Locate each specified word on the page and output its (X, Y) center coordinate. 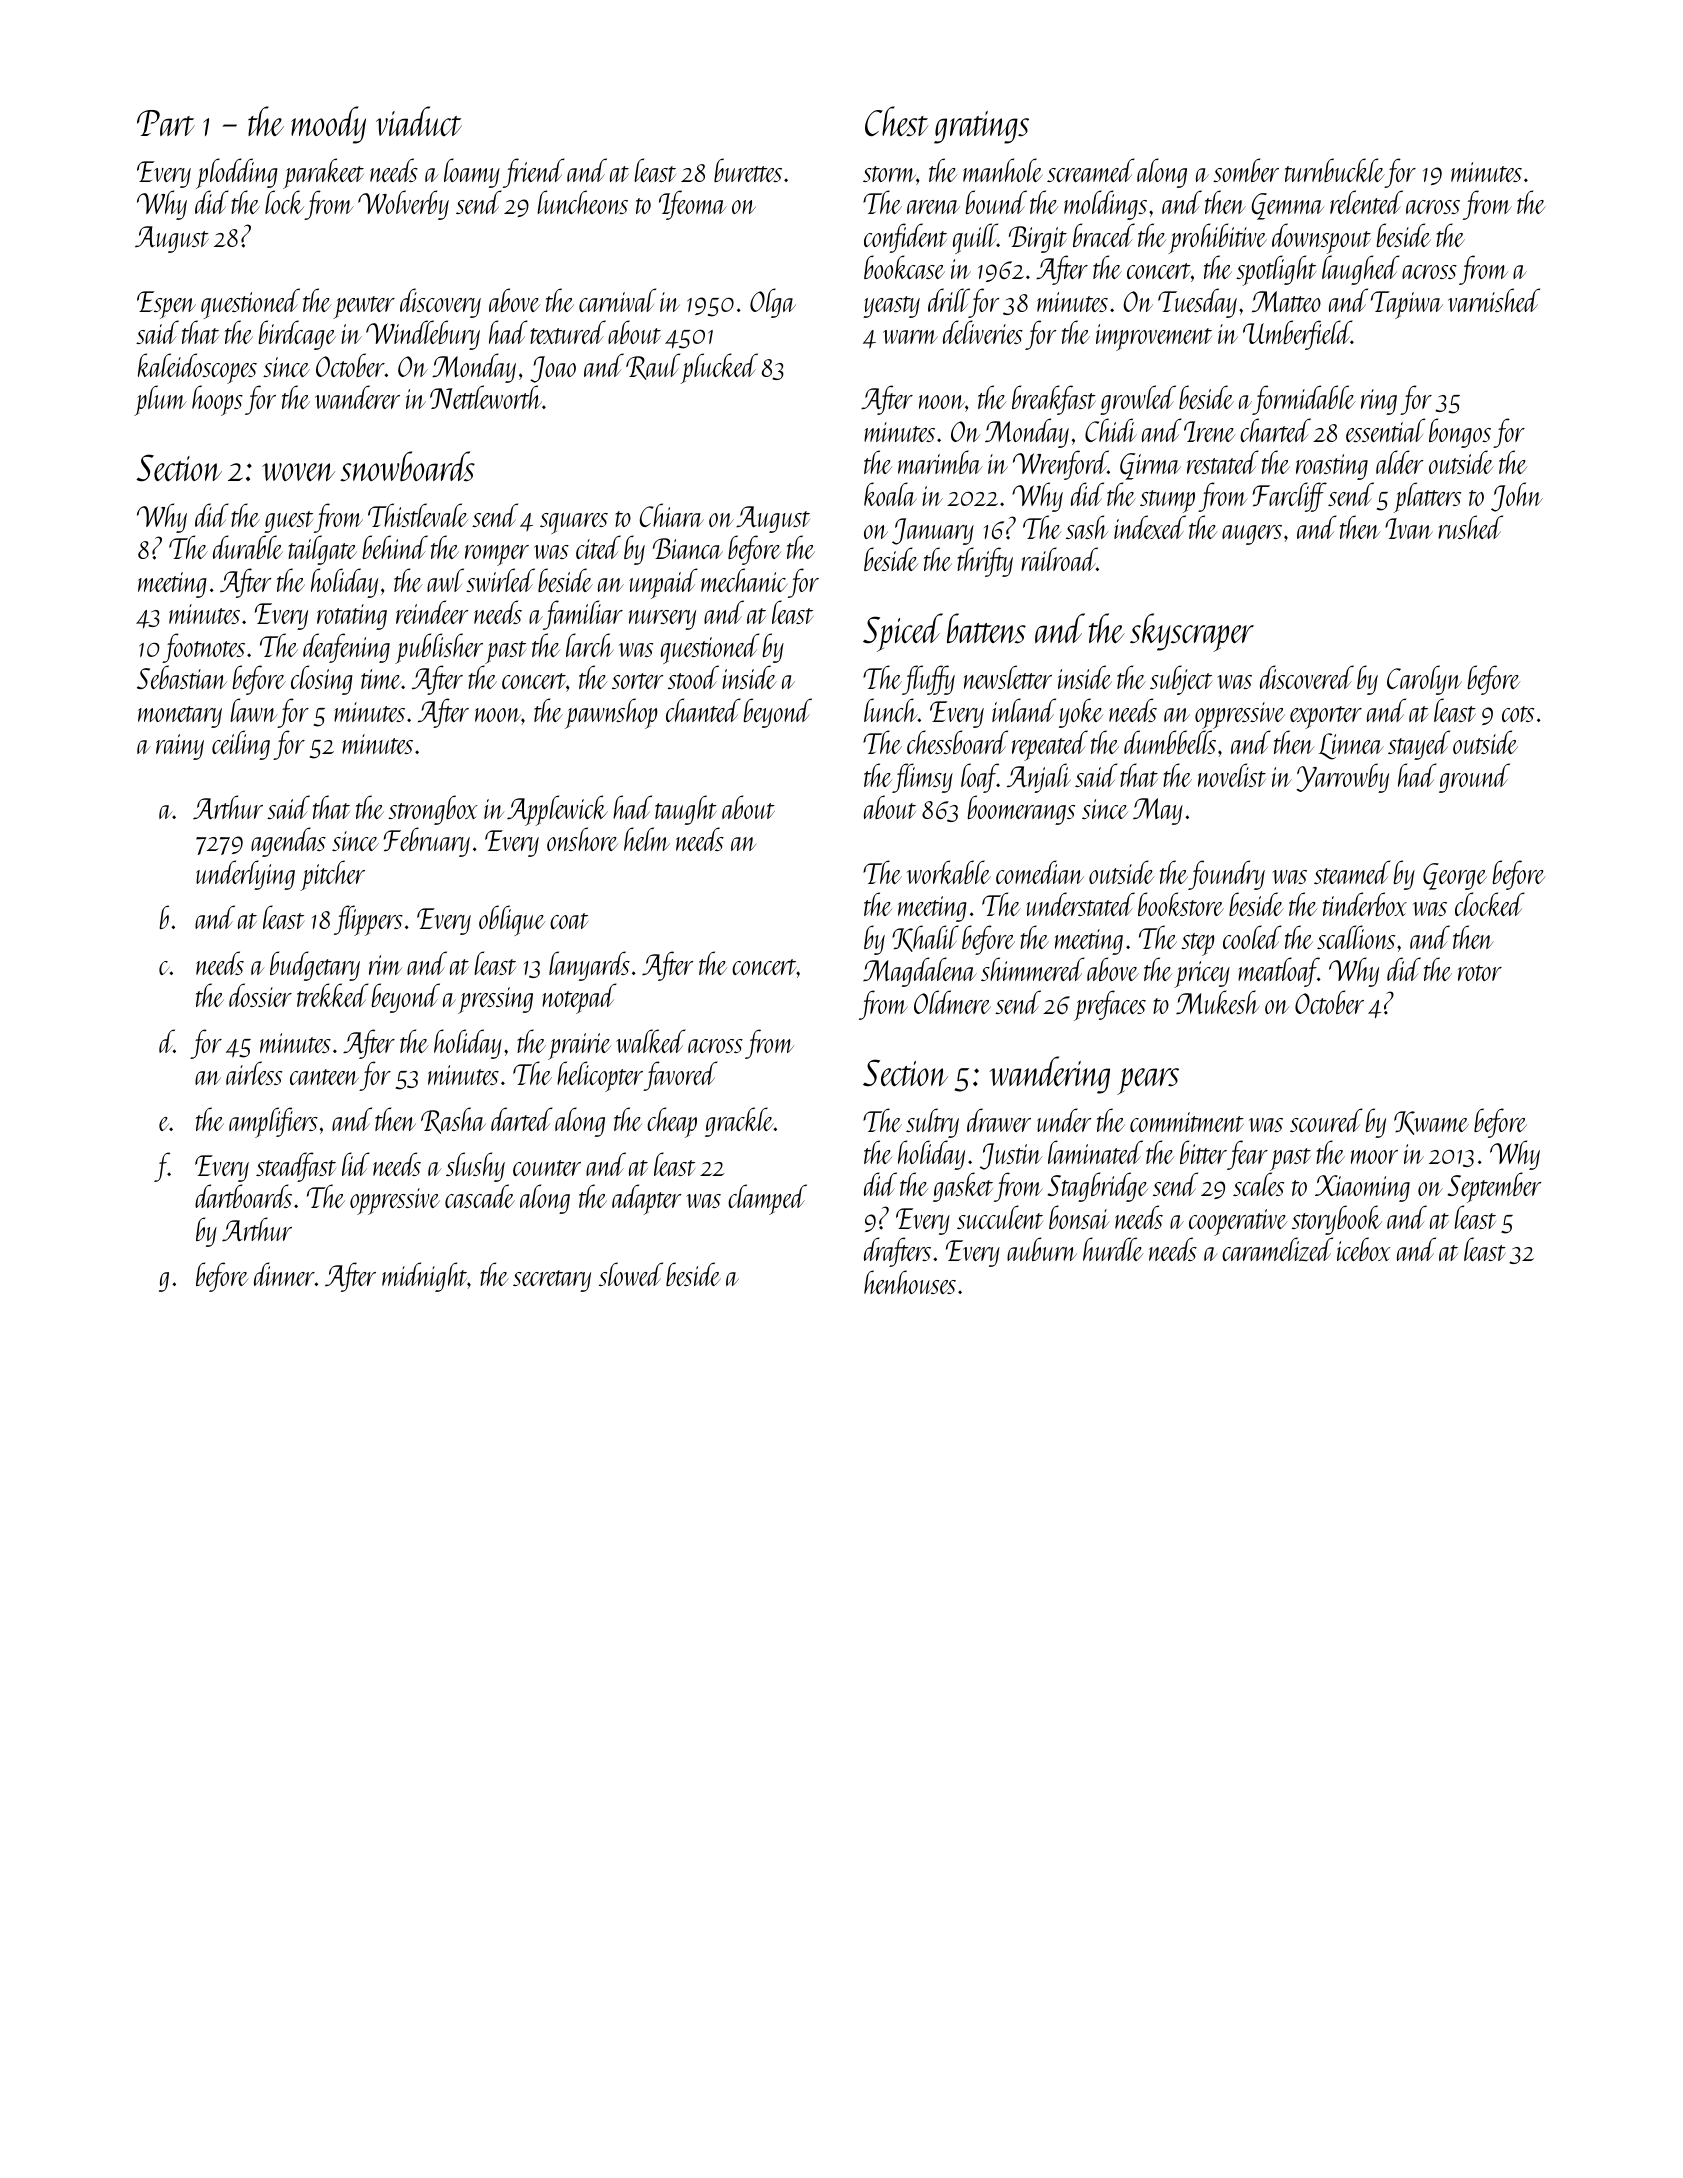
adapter (646, 1199)
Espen (166, 305)
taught (686, 810)
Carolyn (1424, 680)
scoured (1326, 1120)
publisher (439, 648)
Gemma (1288, 206)
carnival (617, 300)
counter (547, 1168)
